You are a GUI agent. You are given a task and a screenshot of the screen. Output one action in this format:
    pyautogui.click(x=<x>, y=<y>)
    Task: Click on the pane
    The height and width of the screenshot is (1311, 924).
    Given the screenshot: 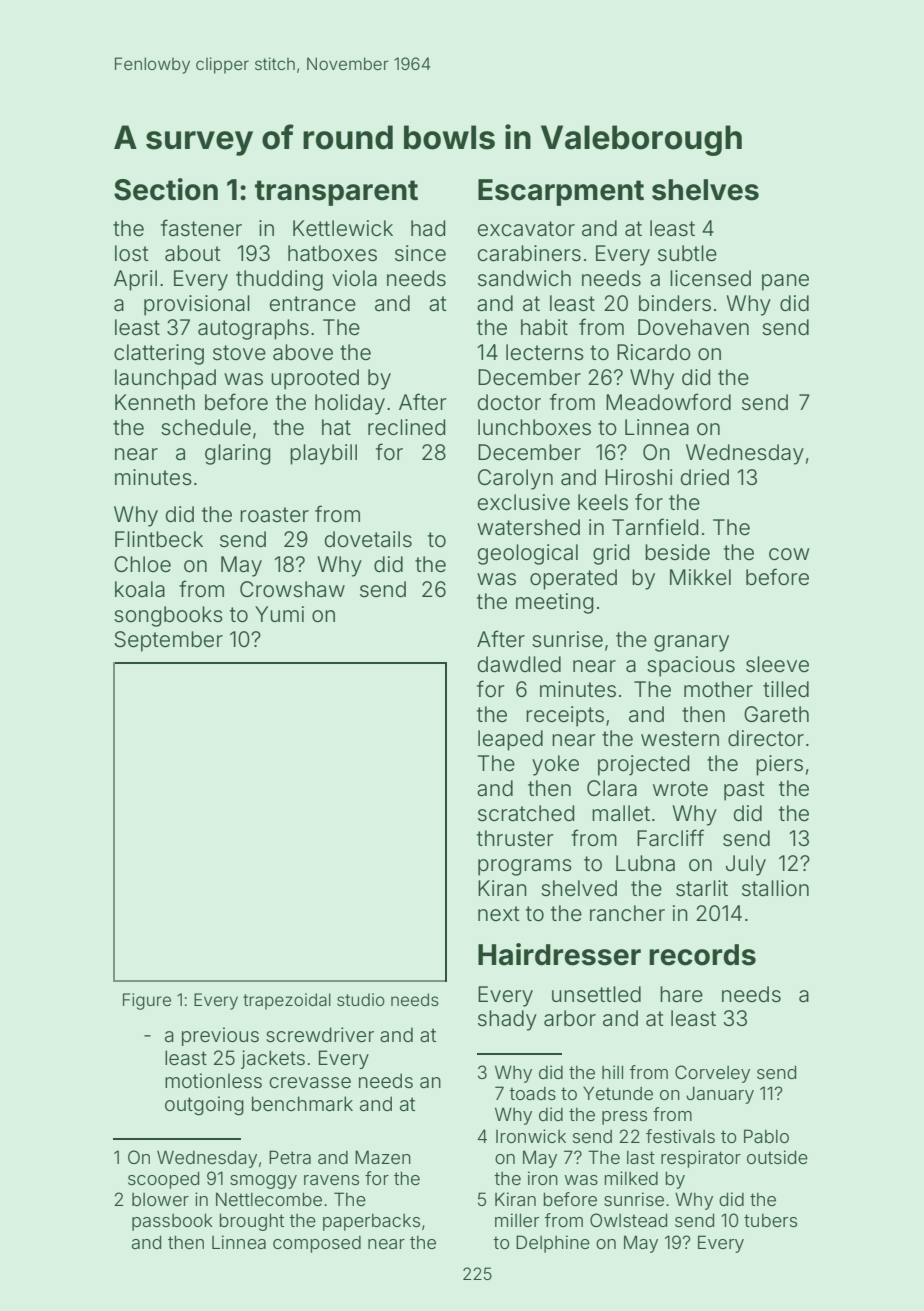 What is the action you would take?
    pyautogui.click(x=785, y=282)
